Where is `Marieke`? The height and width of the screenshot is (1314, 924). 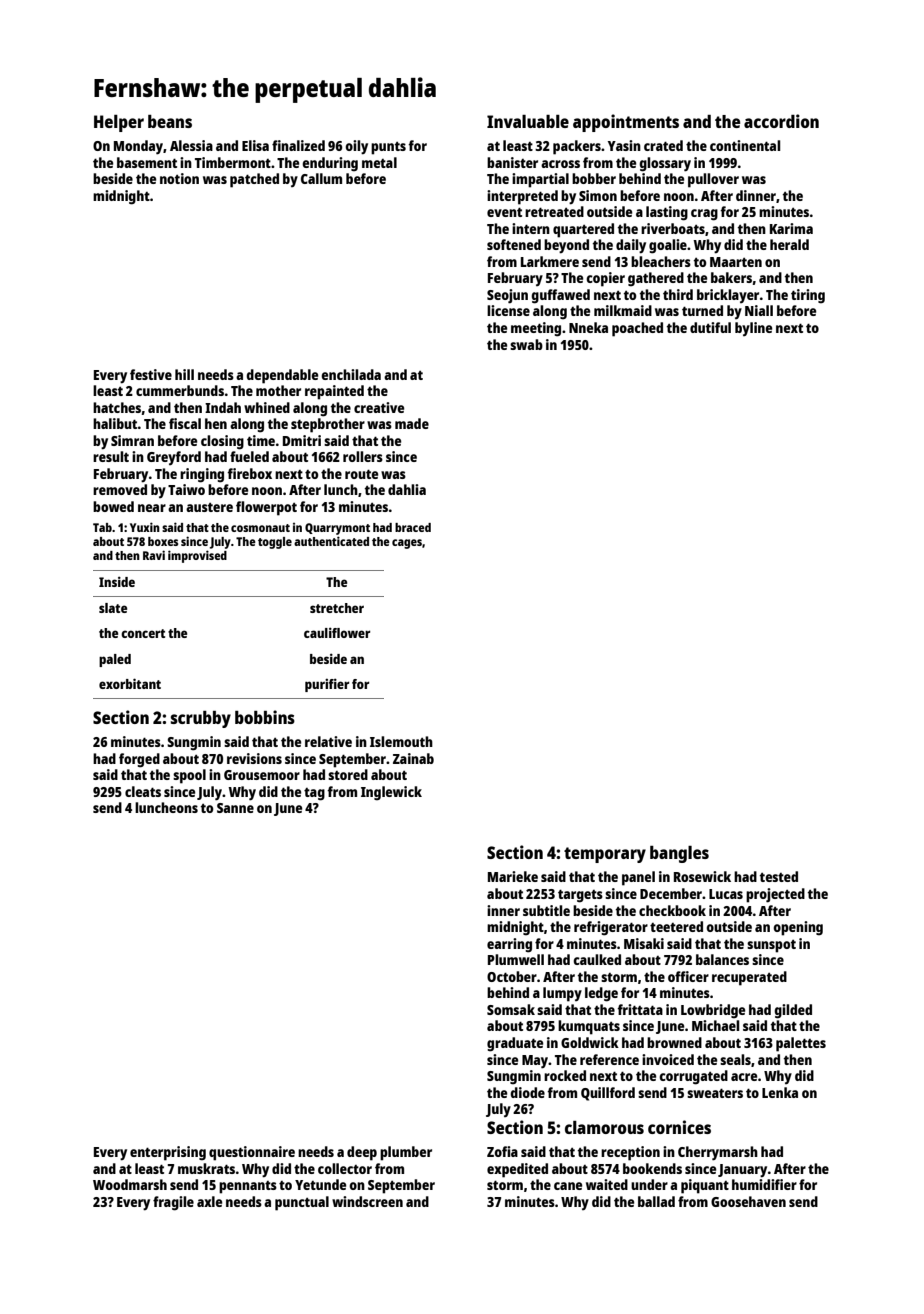 Marieke is located at coordinates (513, 876).
